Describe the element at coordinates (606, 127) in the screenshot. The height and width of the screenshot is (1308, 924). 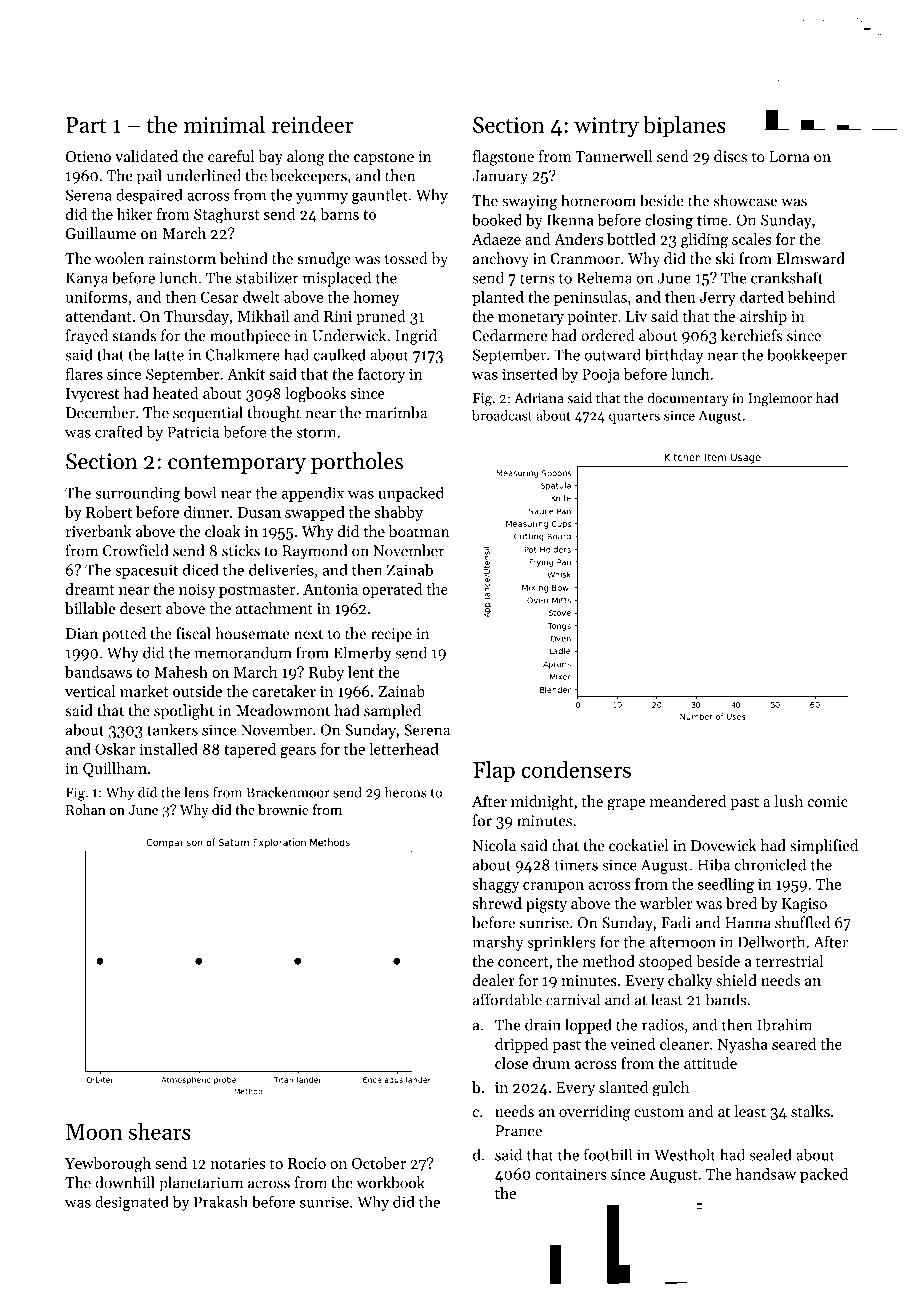
I see `wintry` at that location.
